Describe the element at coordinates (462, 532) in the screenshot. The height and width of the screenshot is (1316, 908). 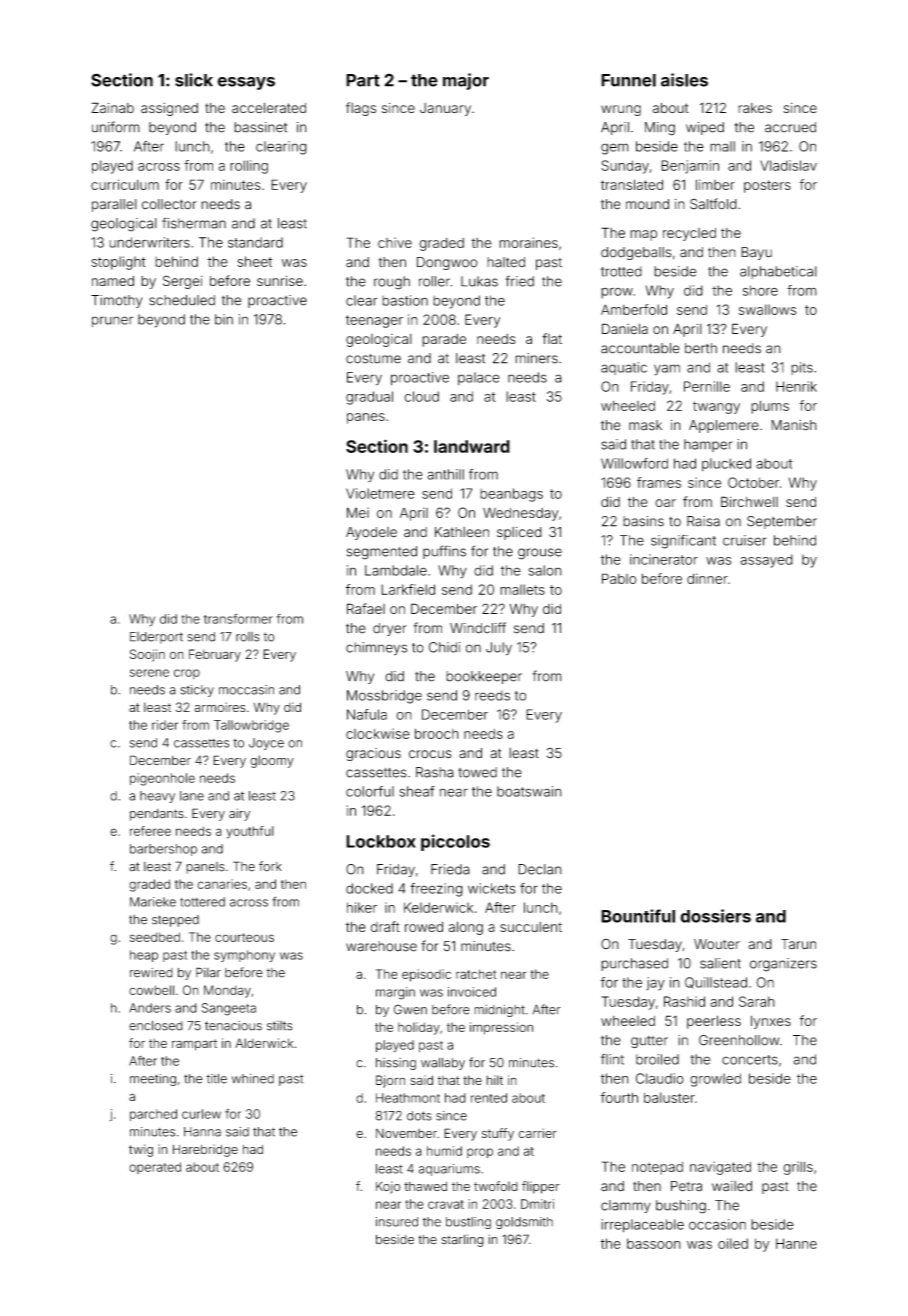
I see `Kathleen` at that location.
